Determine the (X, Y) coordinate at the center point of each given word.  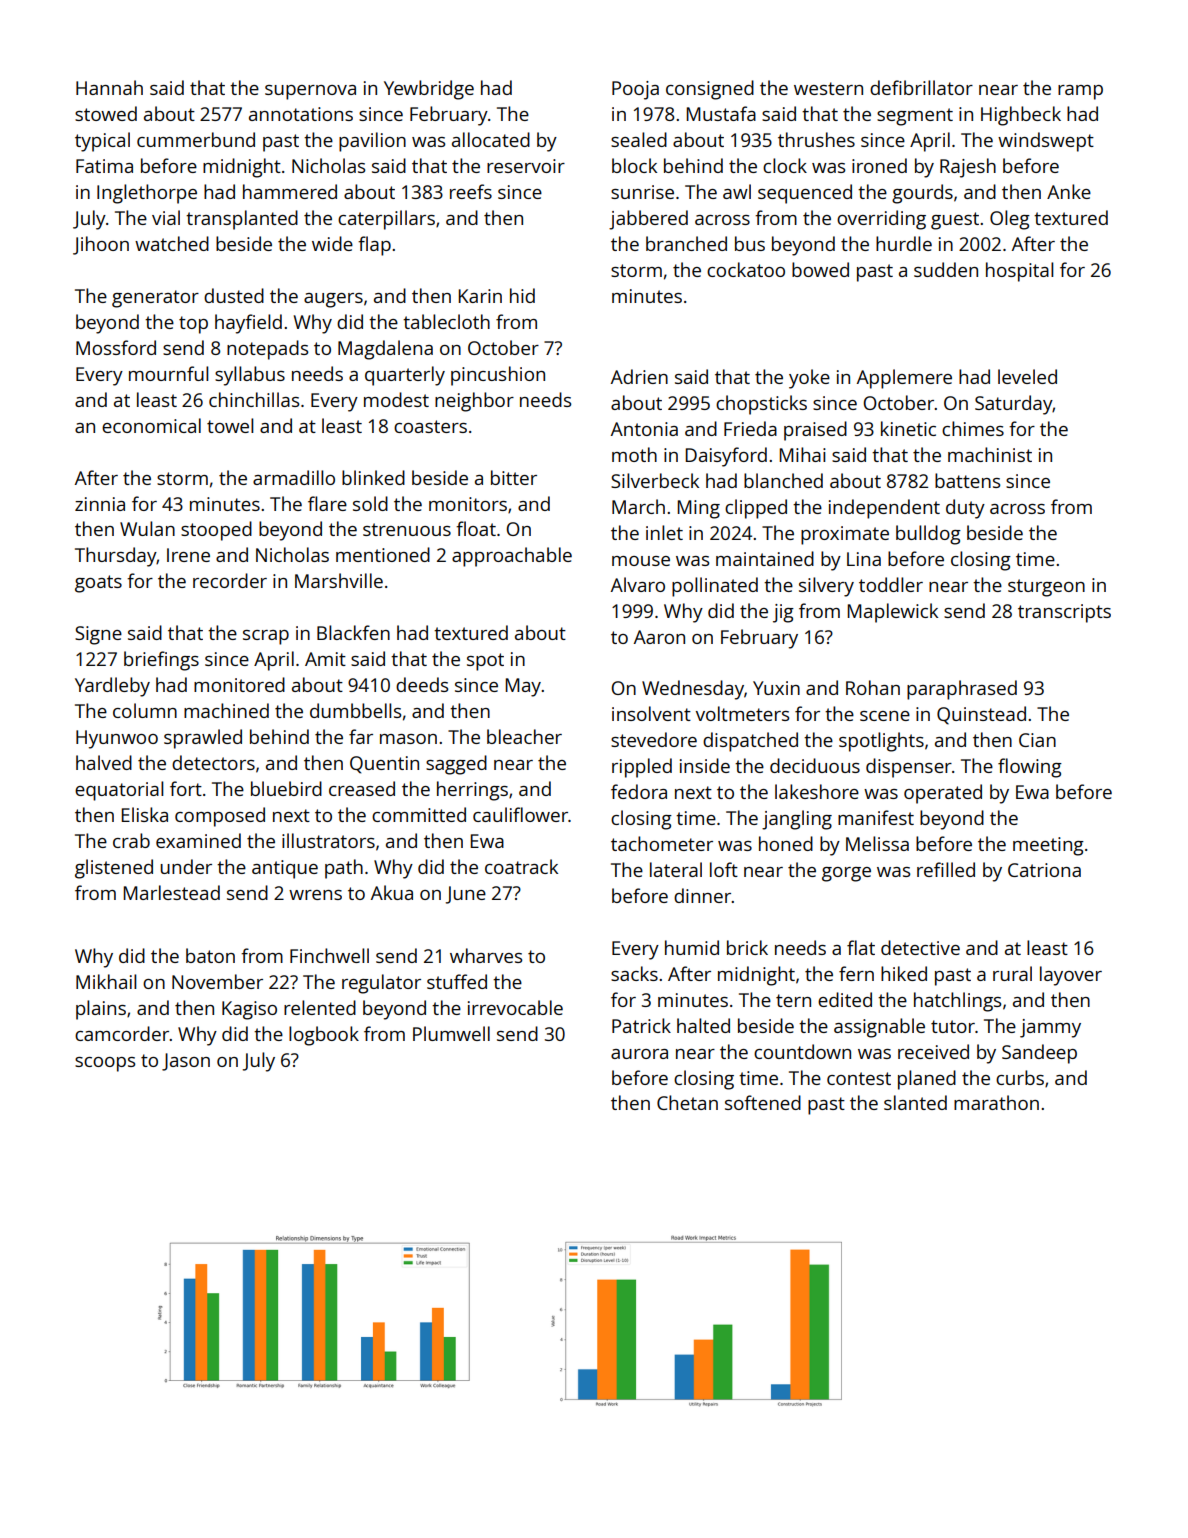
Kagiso (249, 1010)
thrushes (816, 139)
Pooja (635, 90)
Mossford (116, 347)
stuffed (457, 981)
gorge (846, 874)
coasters (430, 426)
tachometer (662, 843)
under (186, 866)
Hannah (109, 87)
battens (967, 480)
